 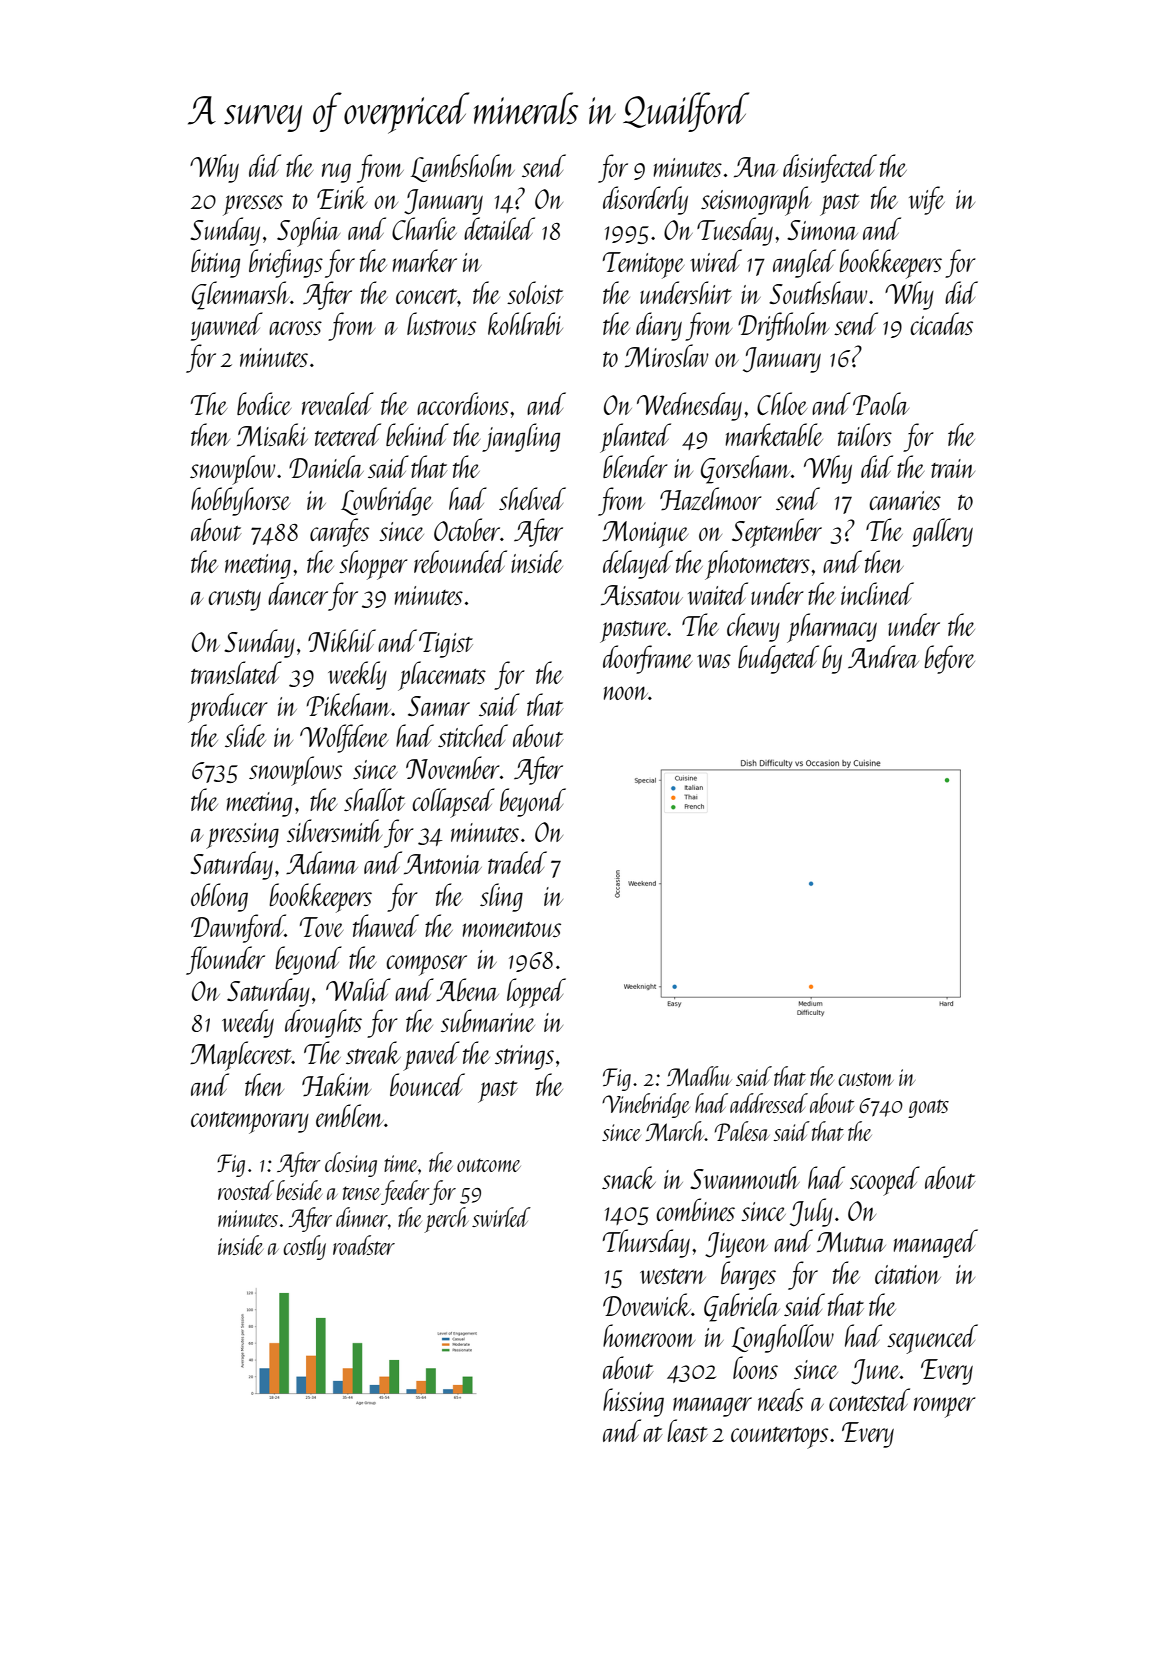 I want to click on hobbyhorse, so click(x=240, y=501).
